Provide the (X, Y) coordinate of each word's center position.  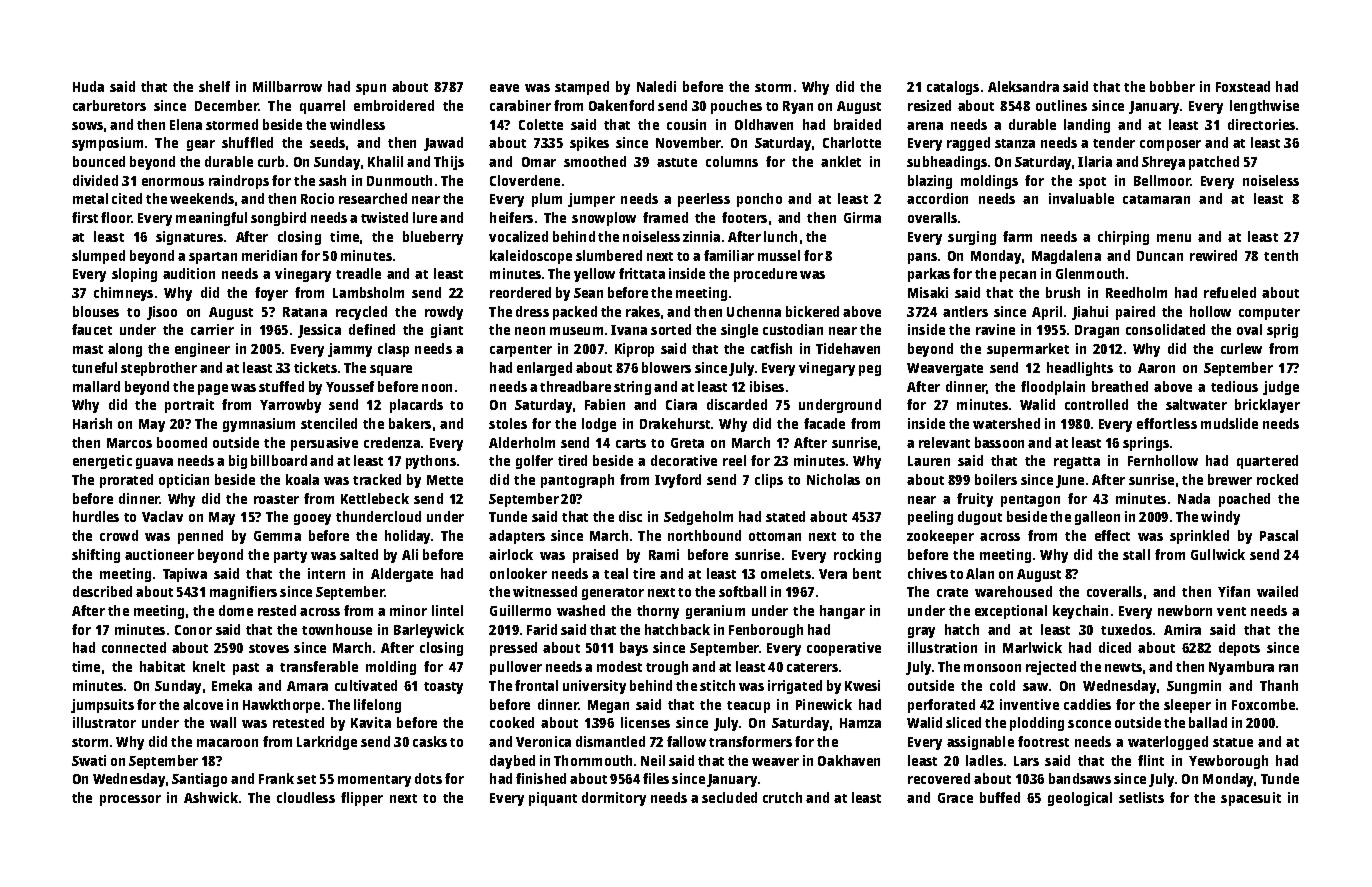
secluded (729, 797)
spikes (589, 144)
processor (130, 800)
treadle (358, 273)
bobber (1172, 86)
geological (1080, 799)
